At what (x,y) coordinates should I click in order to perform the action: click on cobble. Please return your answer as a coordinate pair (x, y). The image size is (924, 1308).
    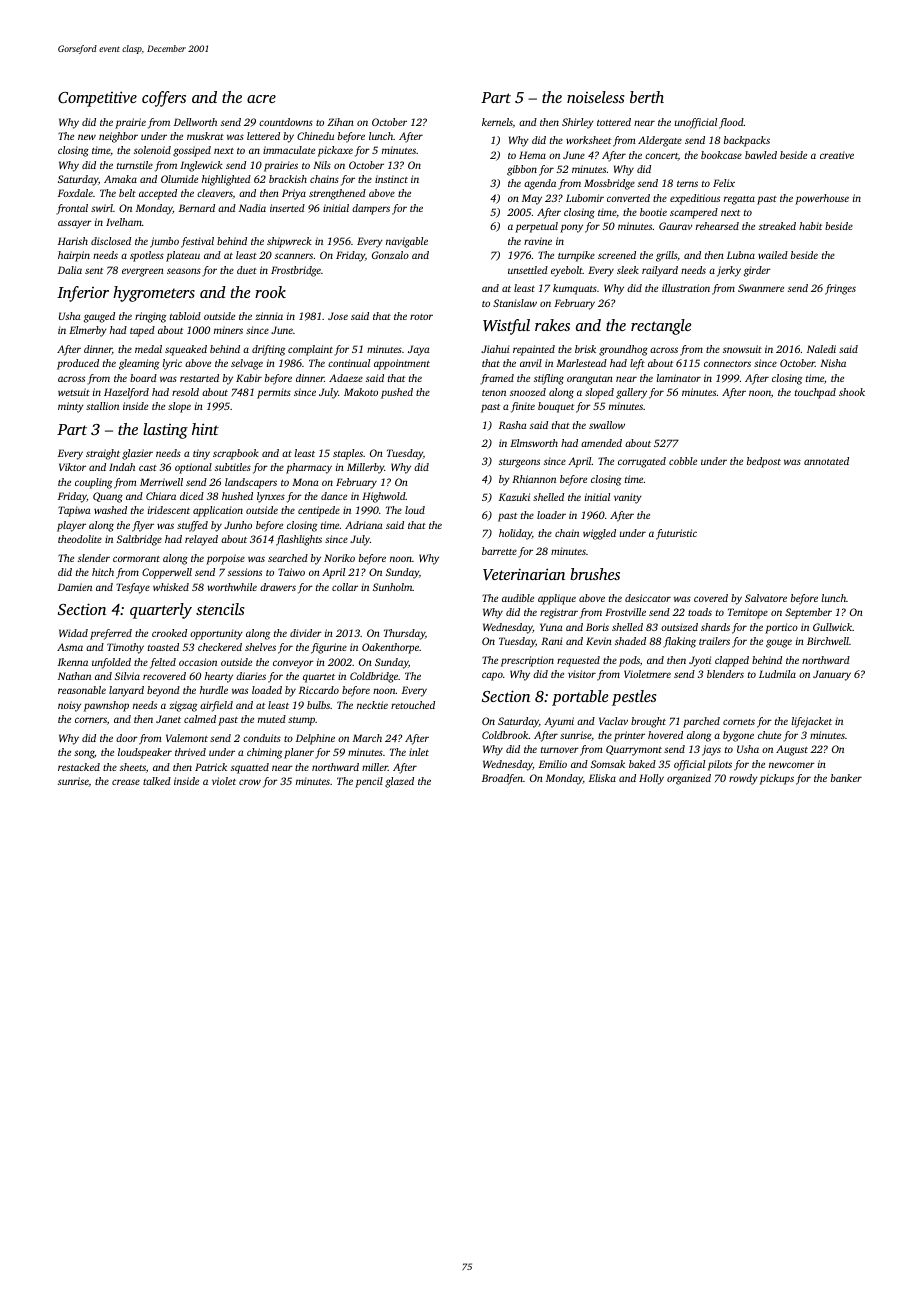
    Looking at the image, I should click on (683, 461).
